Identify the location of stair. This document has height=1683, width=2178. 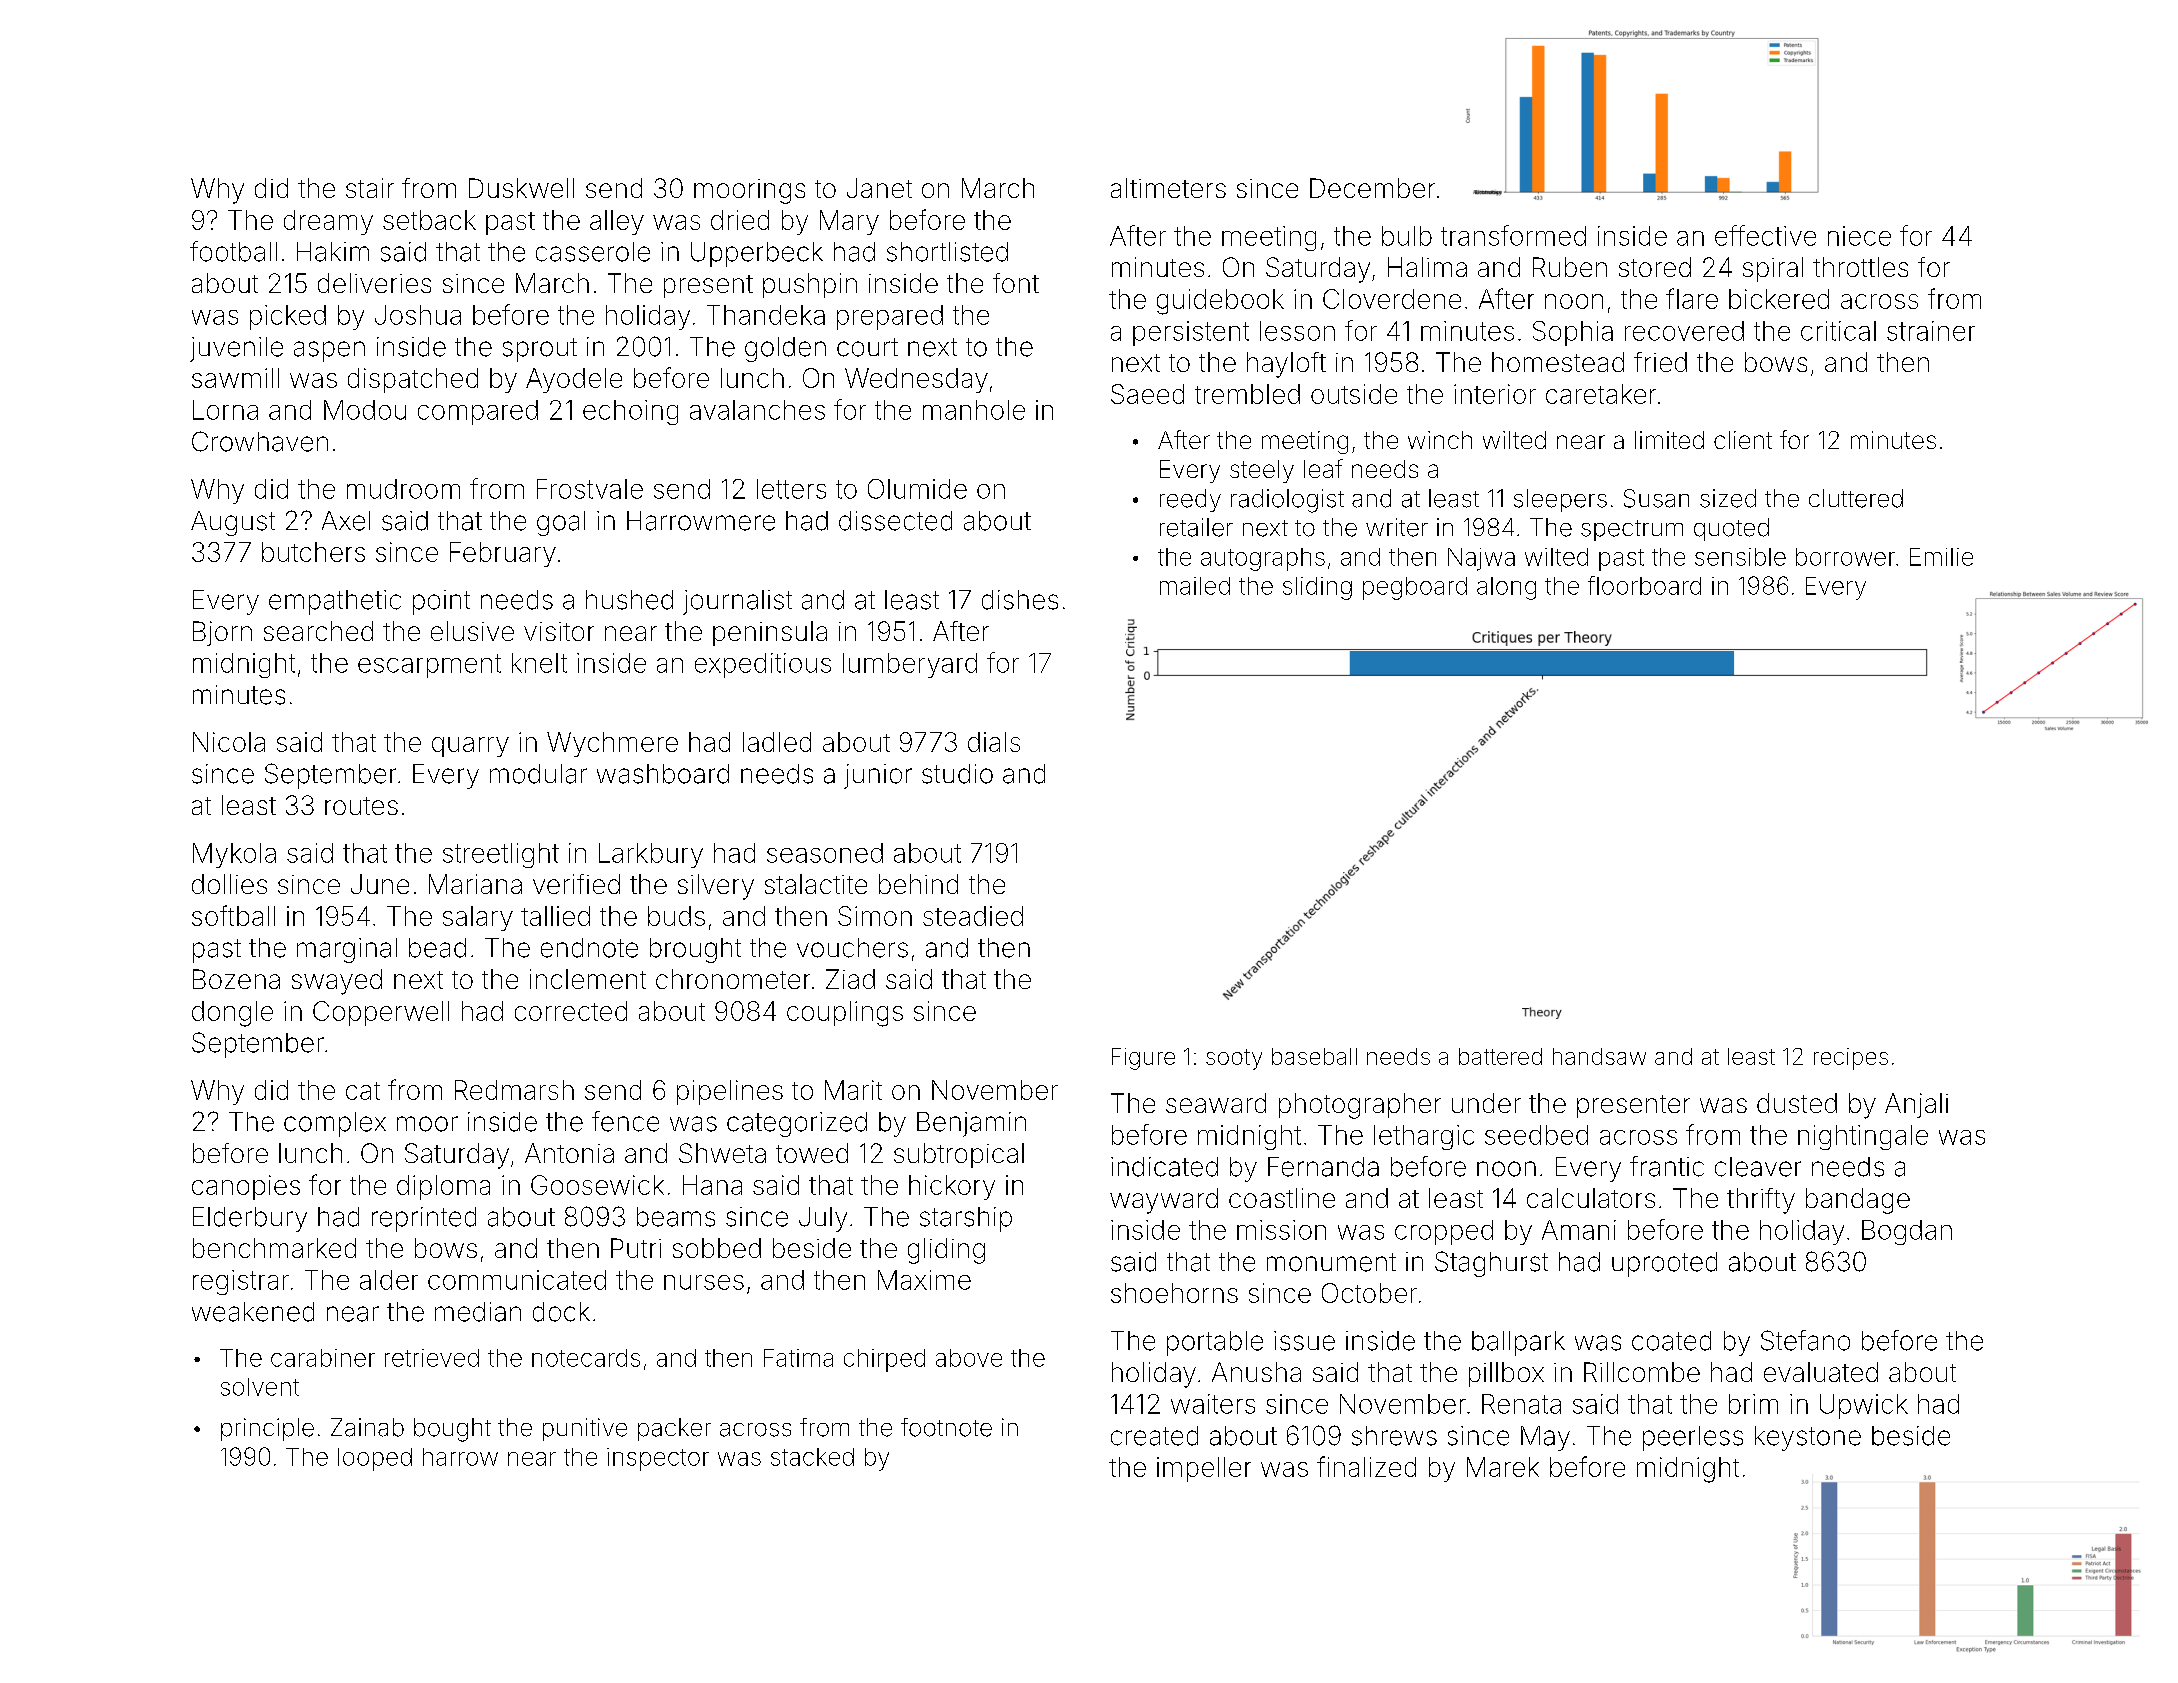
(370, 188).
